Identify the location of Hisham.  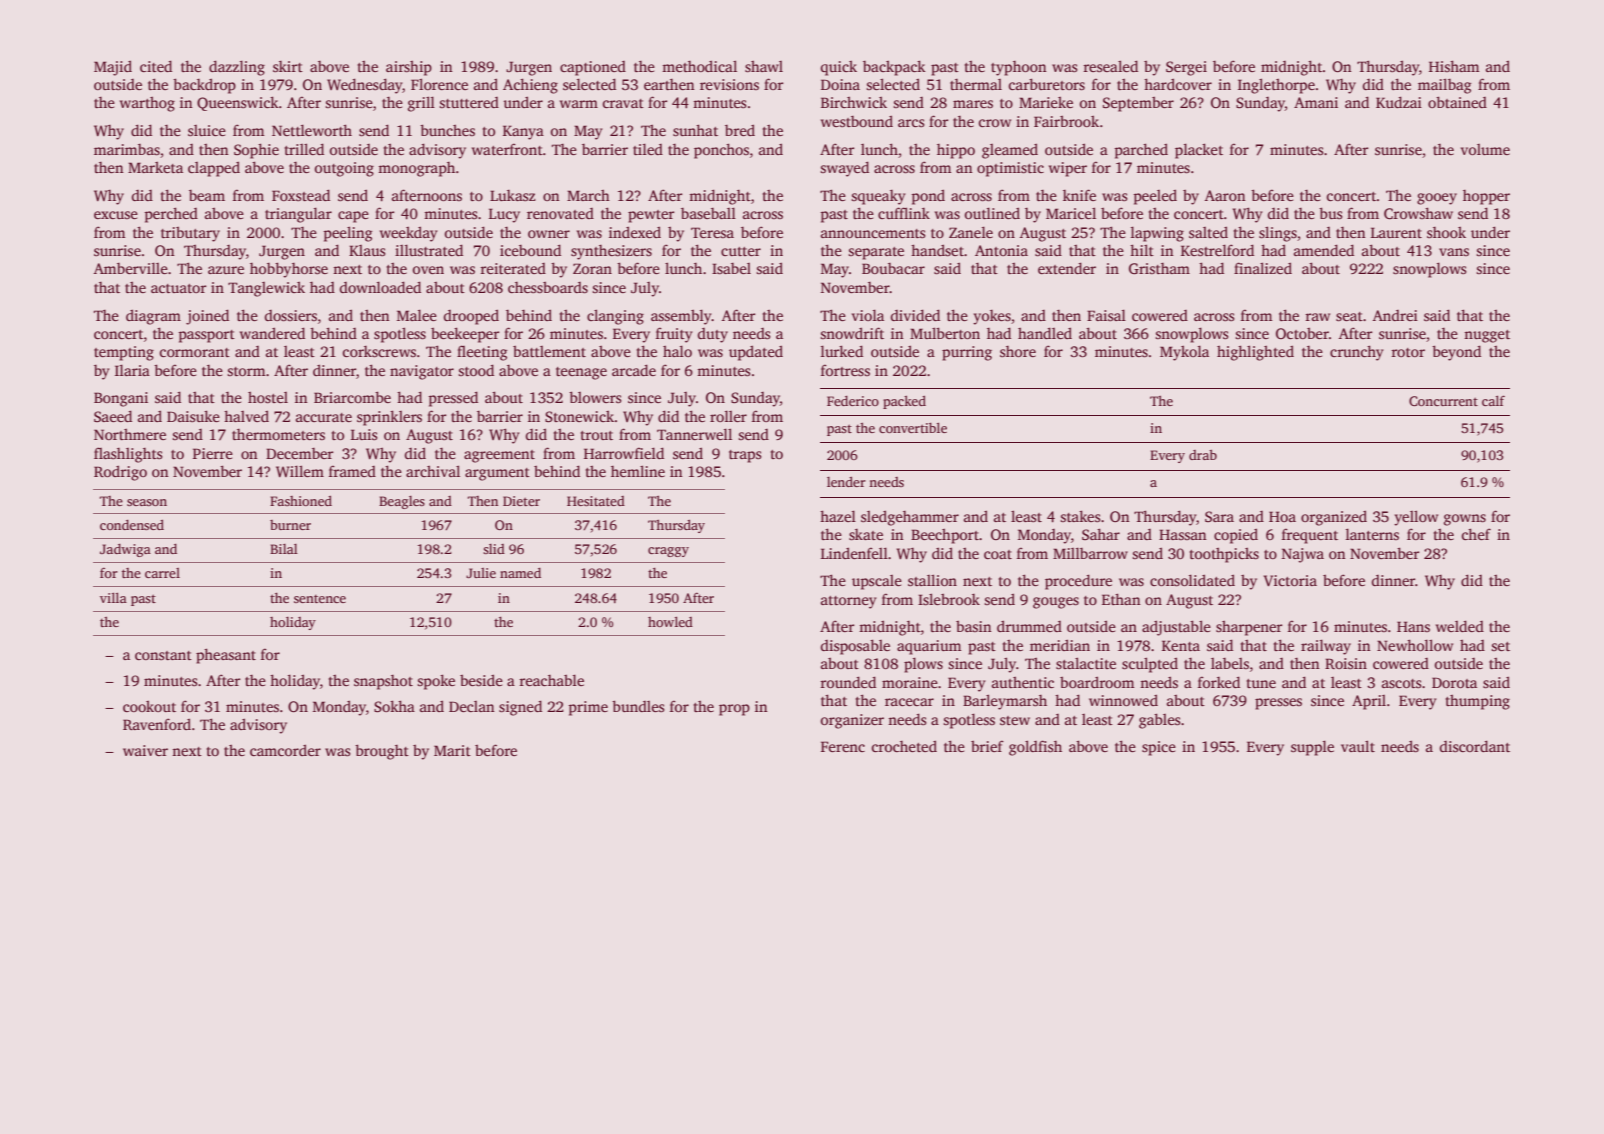
(1454, 66).
